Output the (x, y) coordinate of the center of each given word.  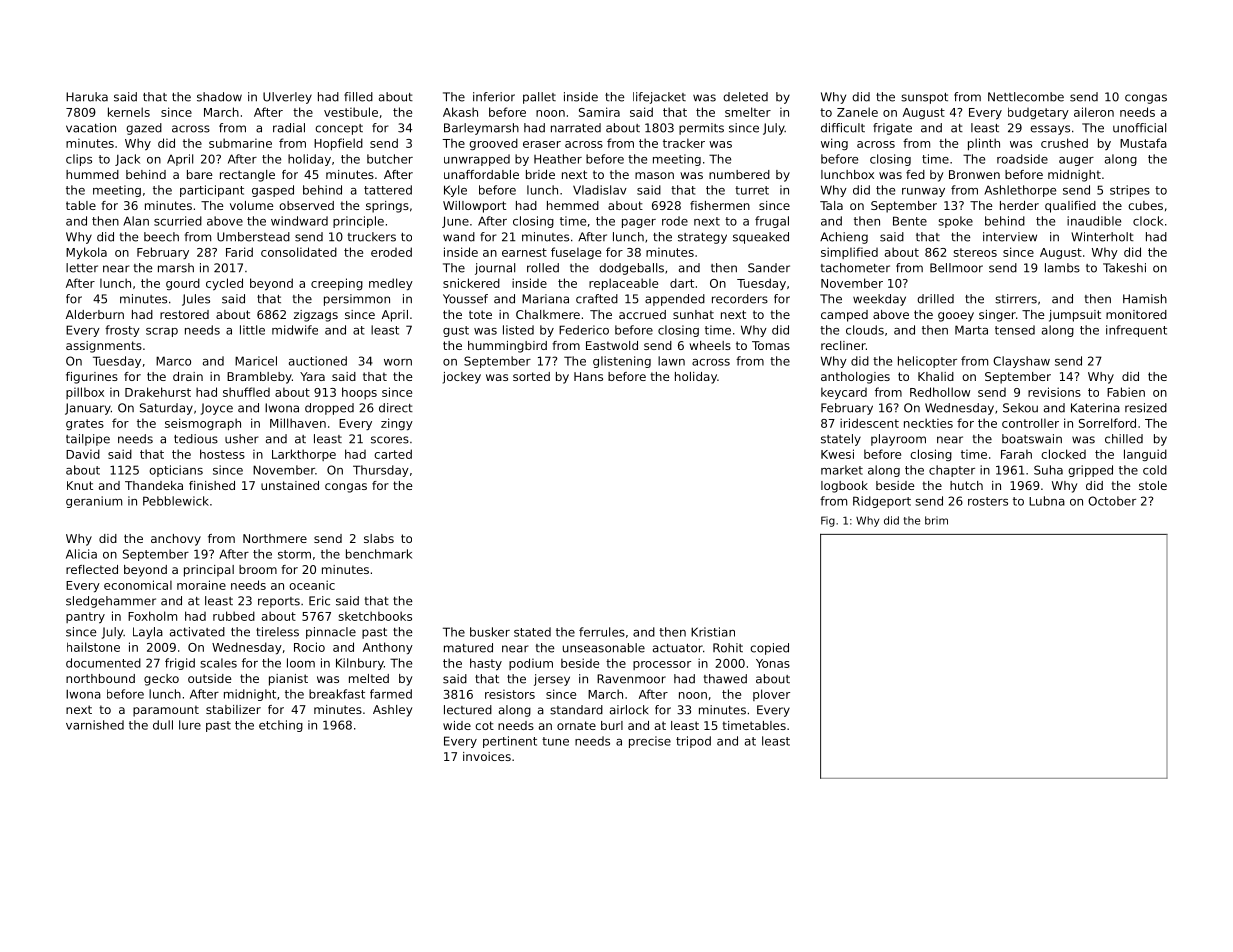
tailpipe (88, 440)
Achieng (844, 238)
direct (396, 408)
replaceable (623, 284)
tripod (693, 742)
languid (1145, 455)
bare (200, 174)
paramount (166, 711)
